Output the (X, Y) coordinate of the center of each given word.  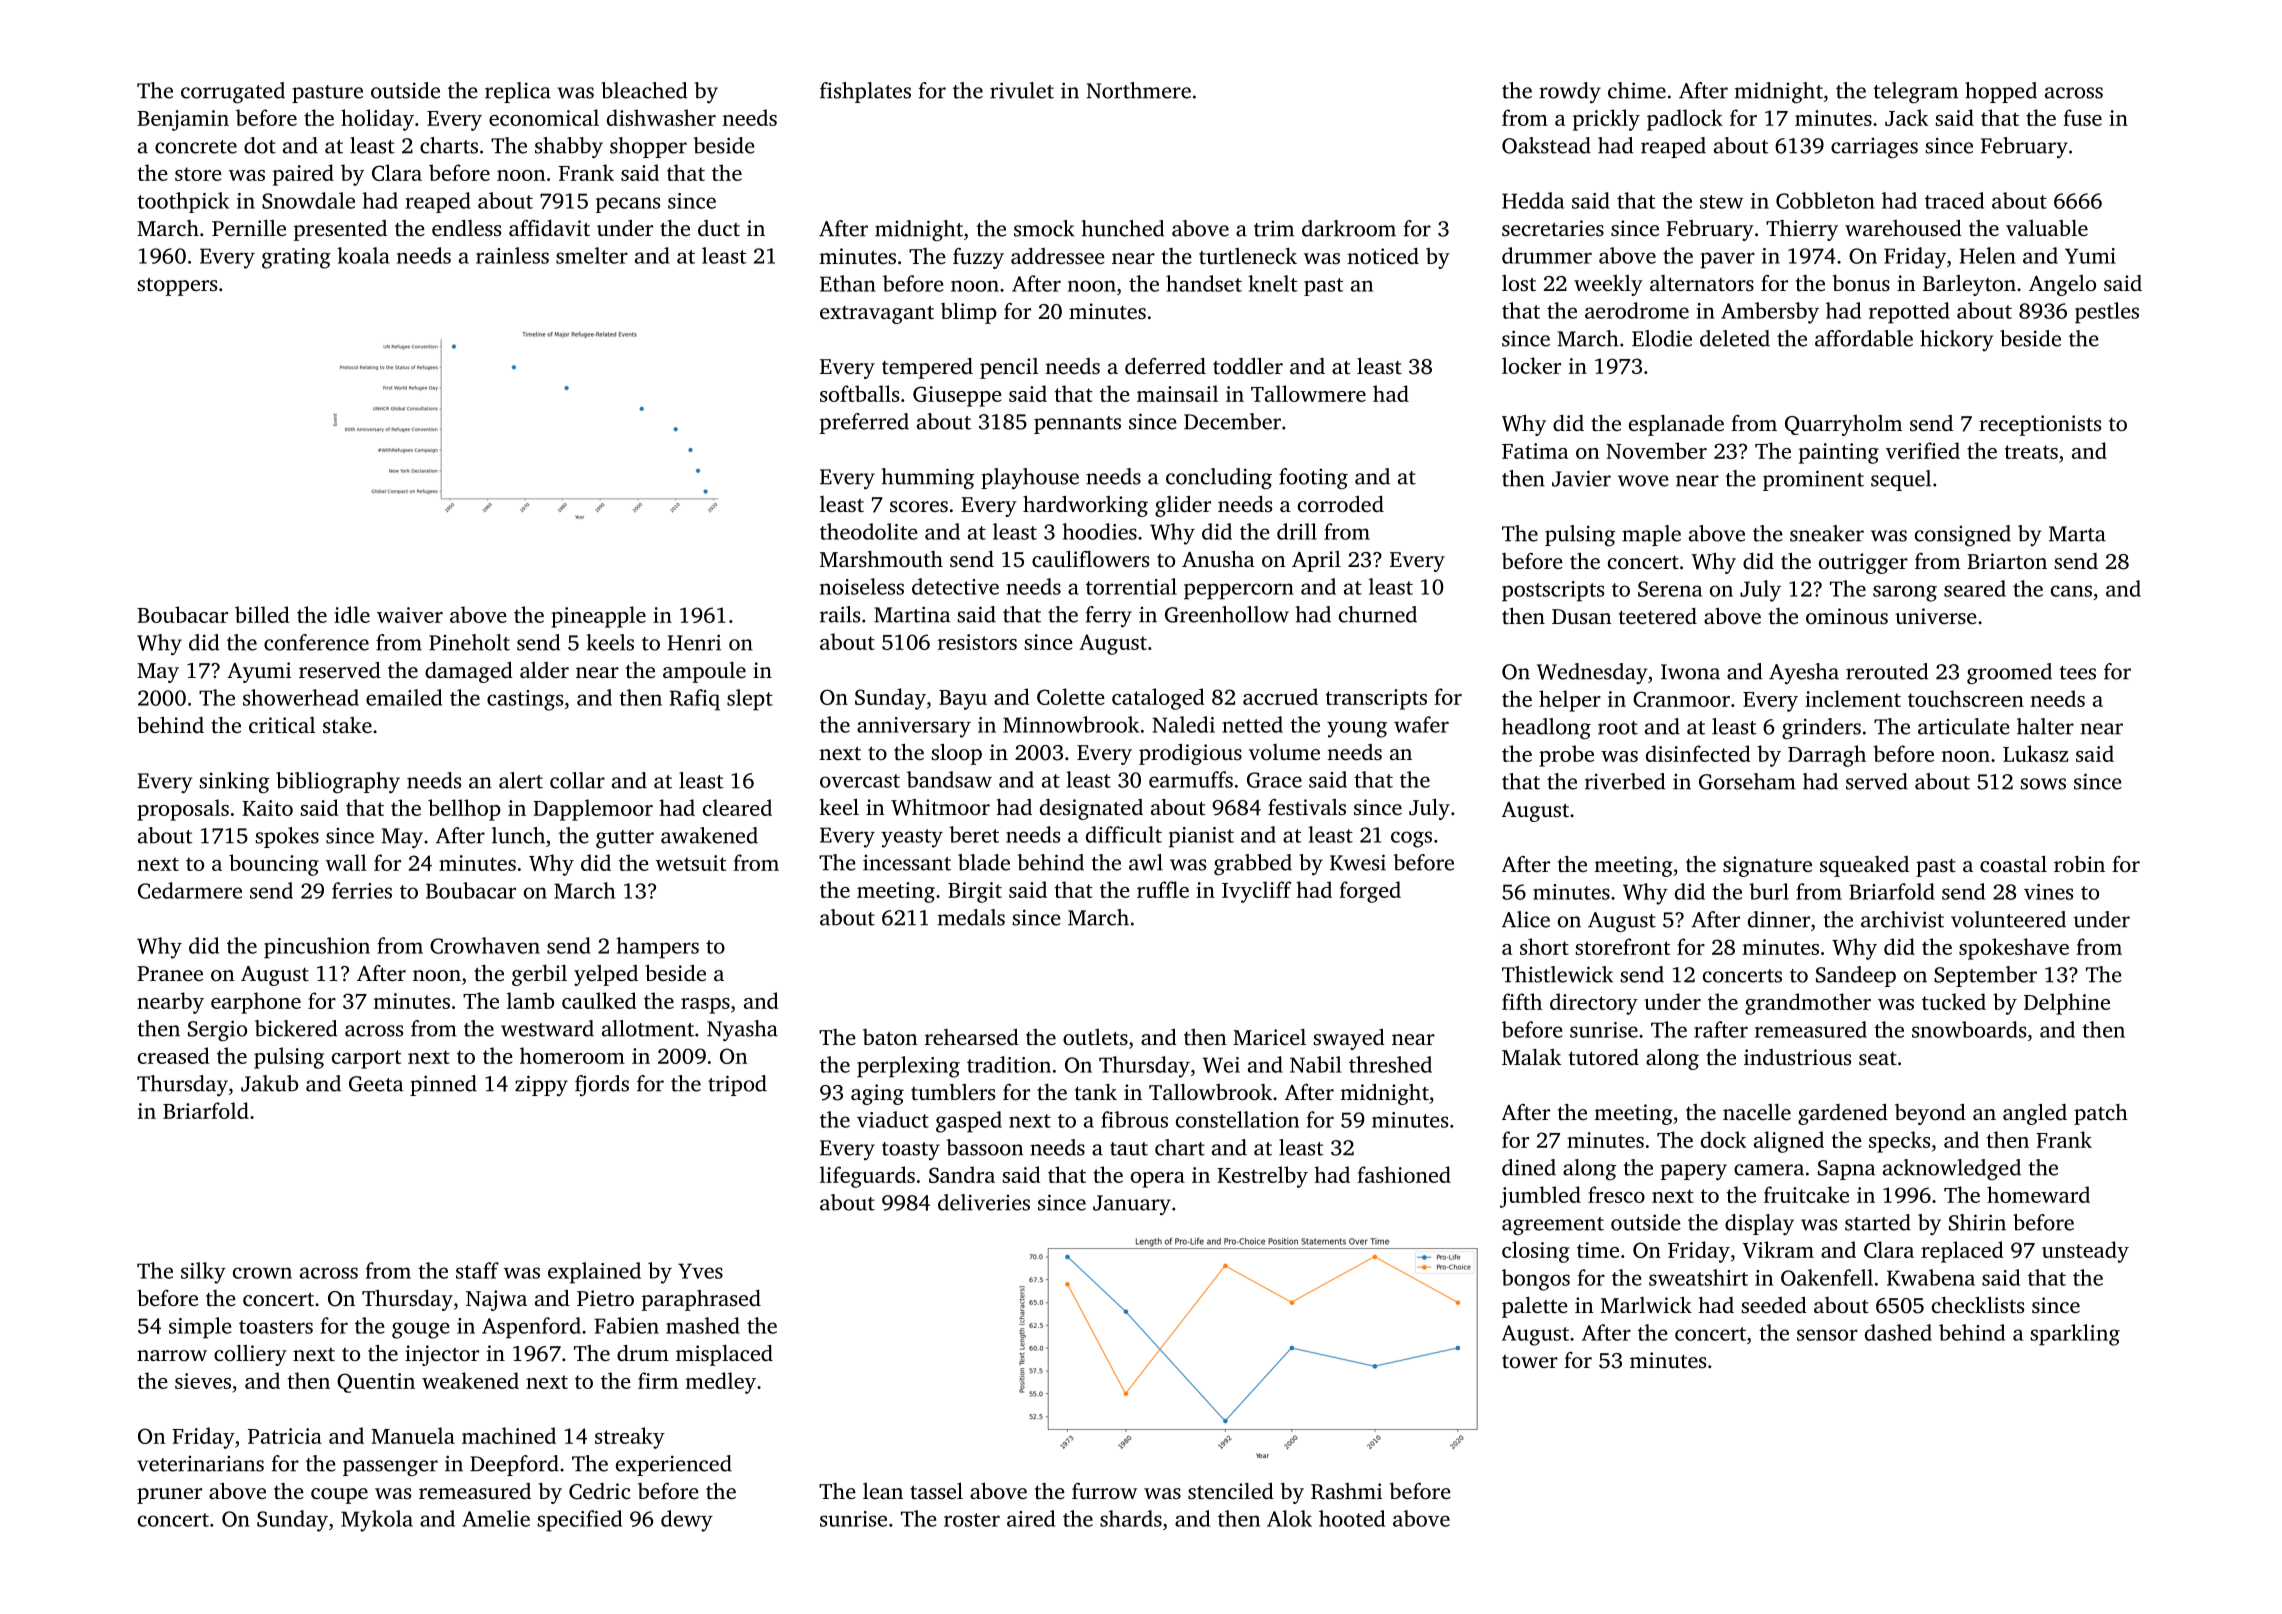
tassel (936, 1491)
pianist (1201, 837)
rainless (512, 255)
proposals (183, 810)
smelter (592, 255)
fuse (2082, 117)
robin (2079, 864)
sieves (203, 1381)
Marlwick (1646, 1305)
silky (203, 1273)
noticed (1383, 256)
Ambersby (1770, 313)
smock (1044, 228)
